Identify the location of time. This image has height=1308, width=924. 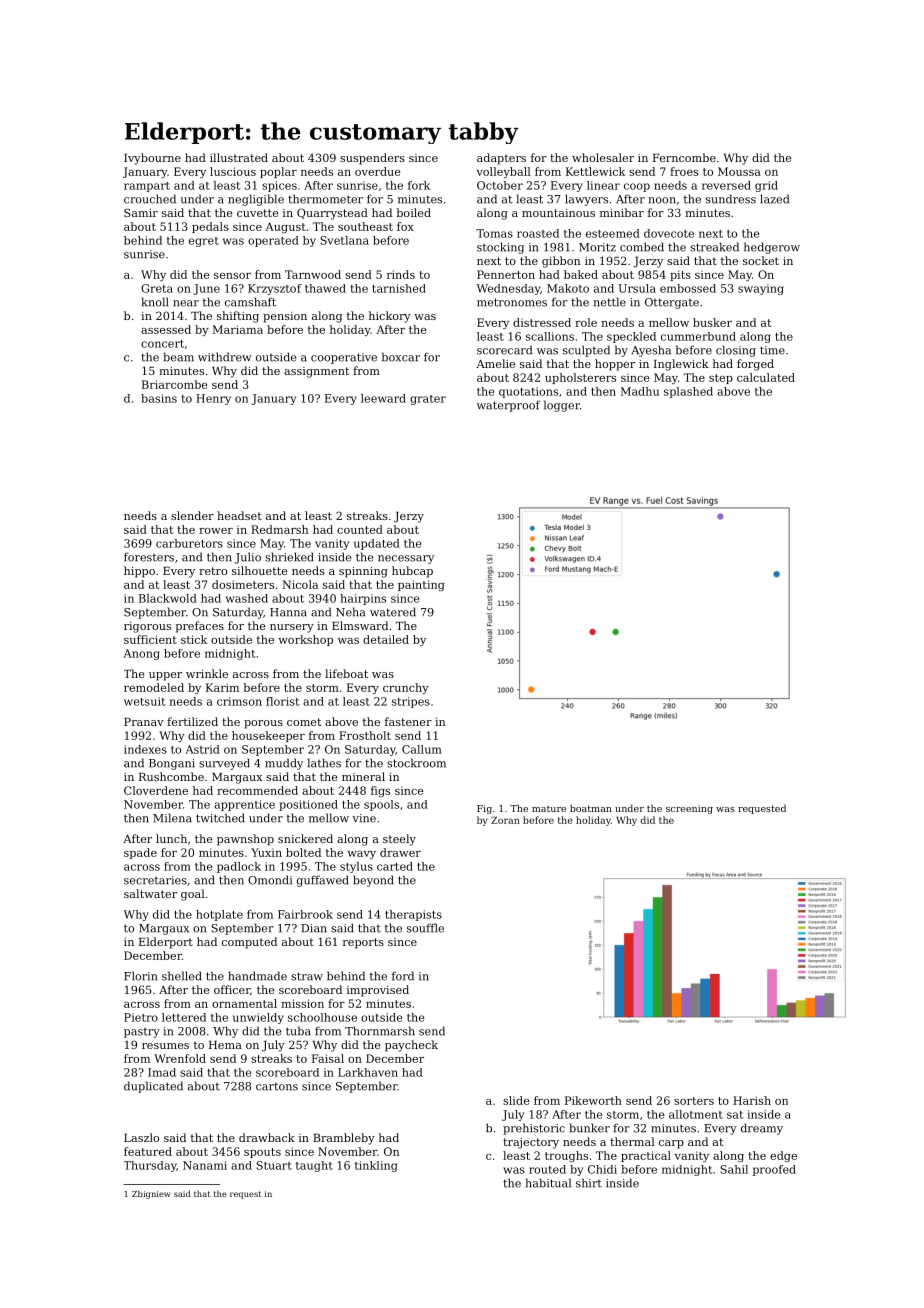
(772, 350).
